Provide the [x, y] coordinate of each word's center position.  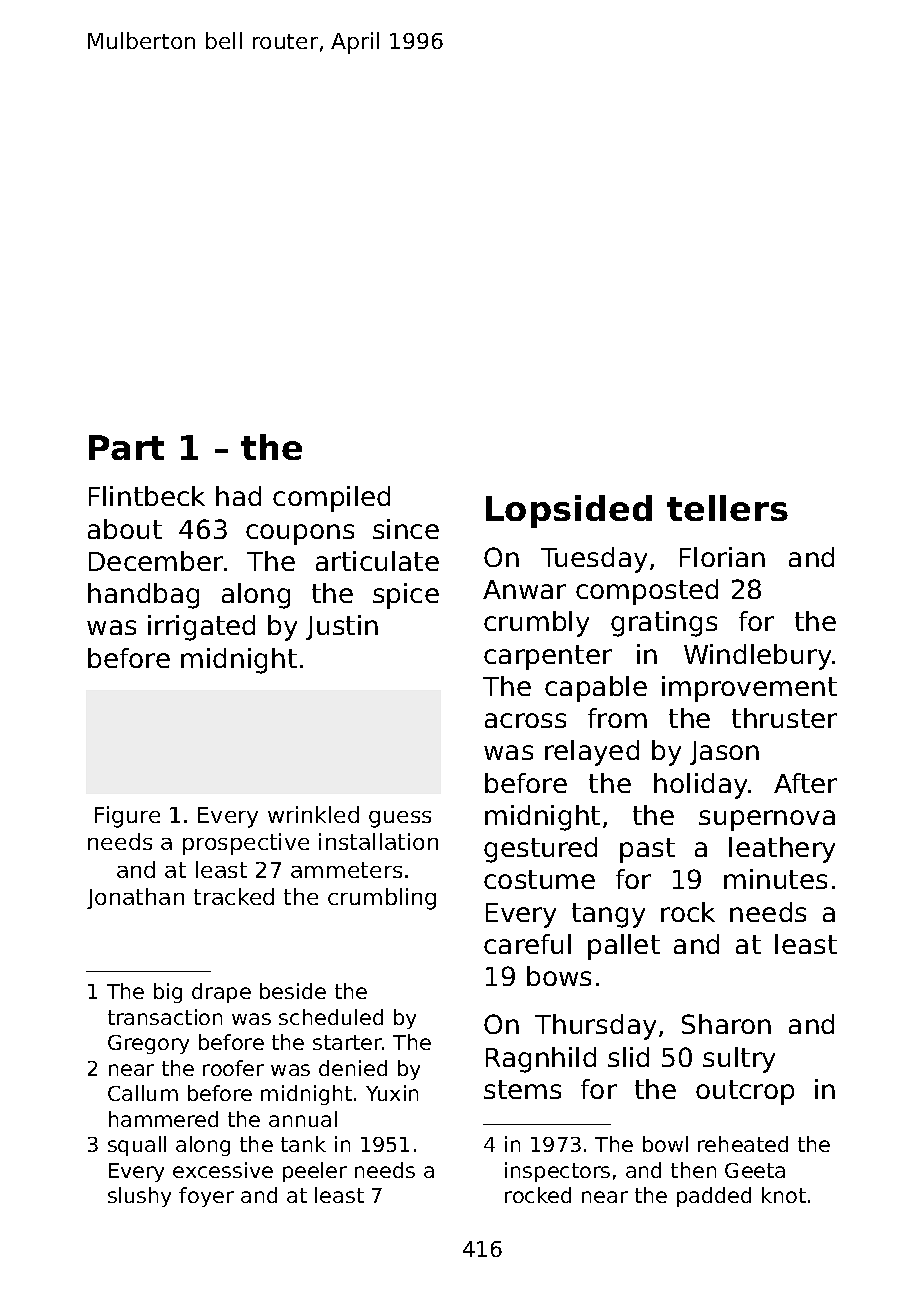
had [238, 496]
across [525, 720]
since [406, 529]
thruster [784, 718]
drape [221, 993]
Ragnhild [541, 1060]
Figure [127, 817]
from [617, 718]
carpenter [548, 657]
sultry [739, 1060]
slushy [139, 1197]
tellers [727, 508]
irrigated [201, 628]
